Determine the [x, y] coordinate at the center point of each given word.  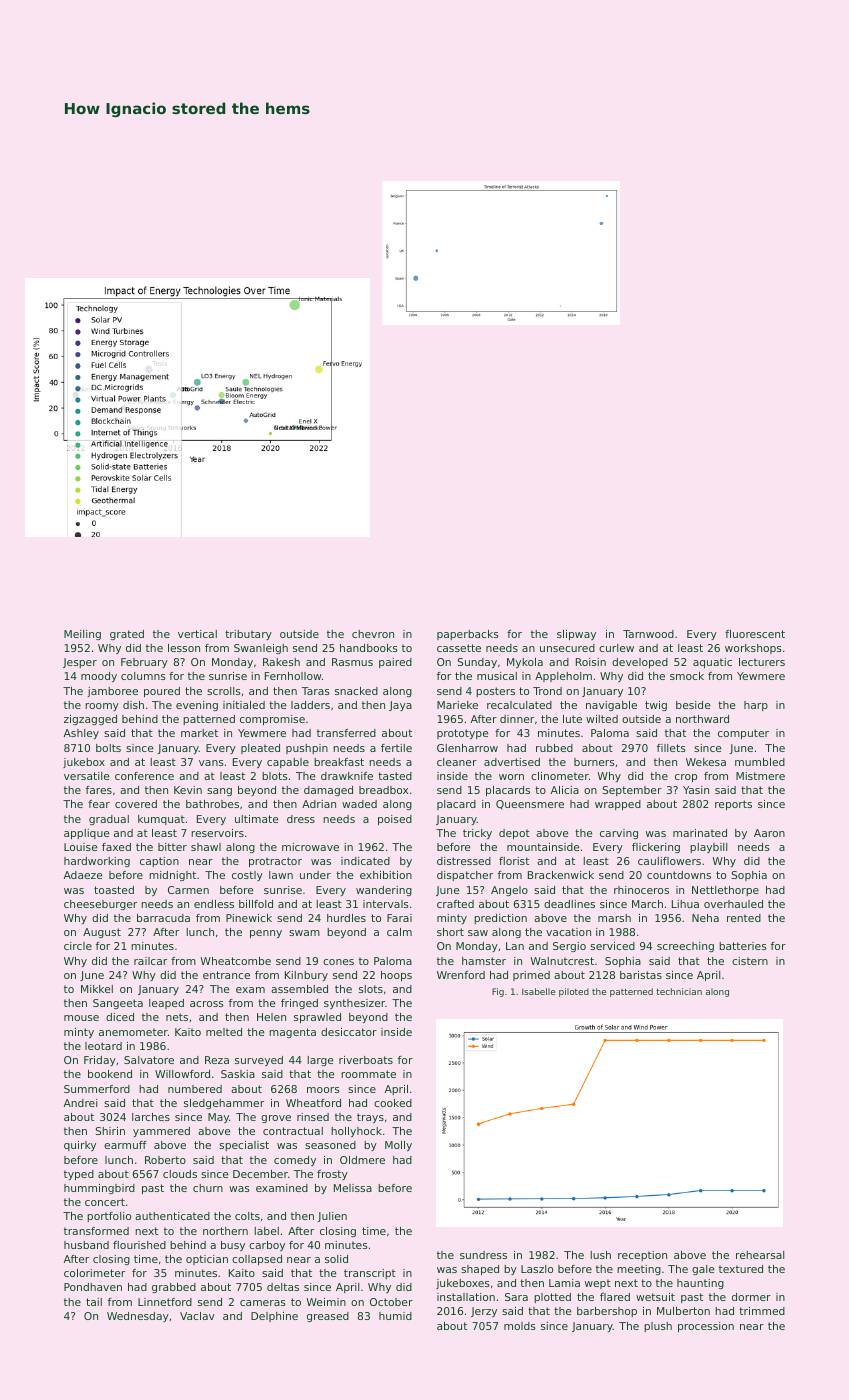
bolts [108, 748]
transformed [96, 1231]
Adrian [319, 804]
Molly [398, 1146]
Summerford [97, 1089]
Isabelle [538, 991]
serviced [612, 946]
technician [679, 991]
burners [594, 762]
